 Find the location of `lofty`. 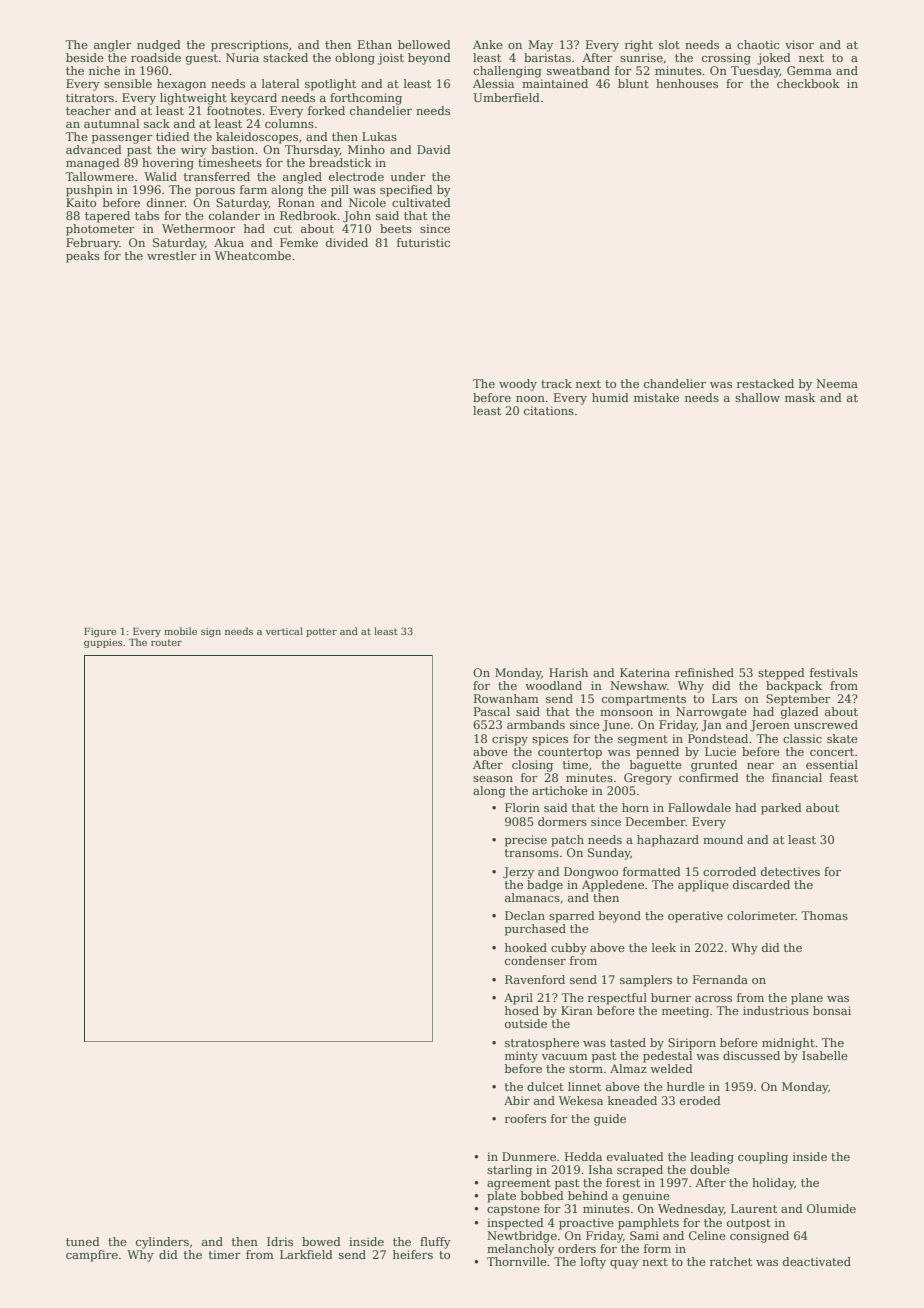

lofty is located at coordinates (593, 1263).
